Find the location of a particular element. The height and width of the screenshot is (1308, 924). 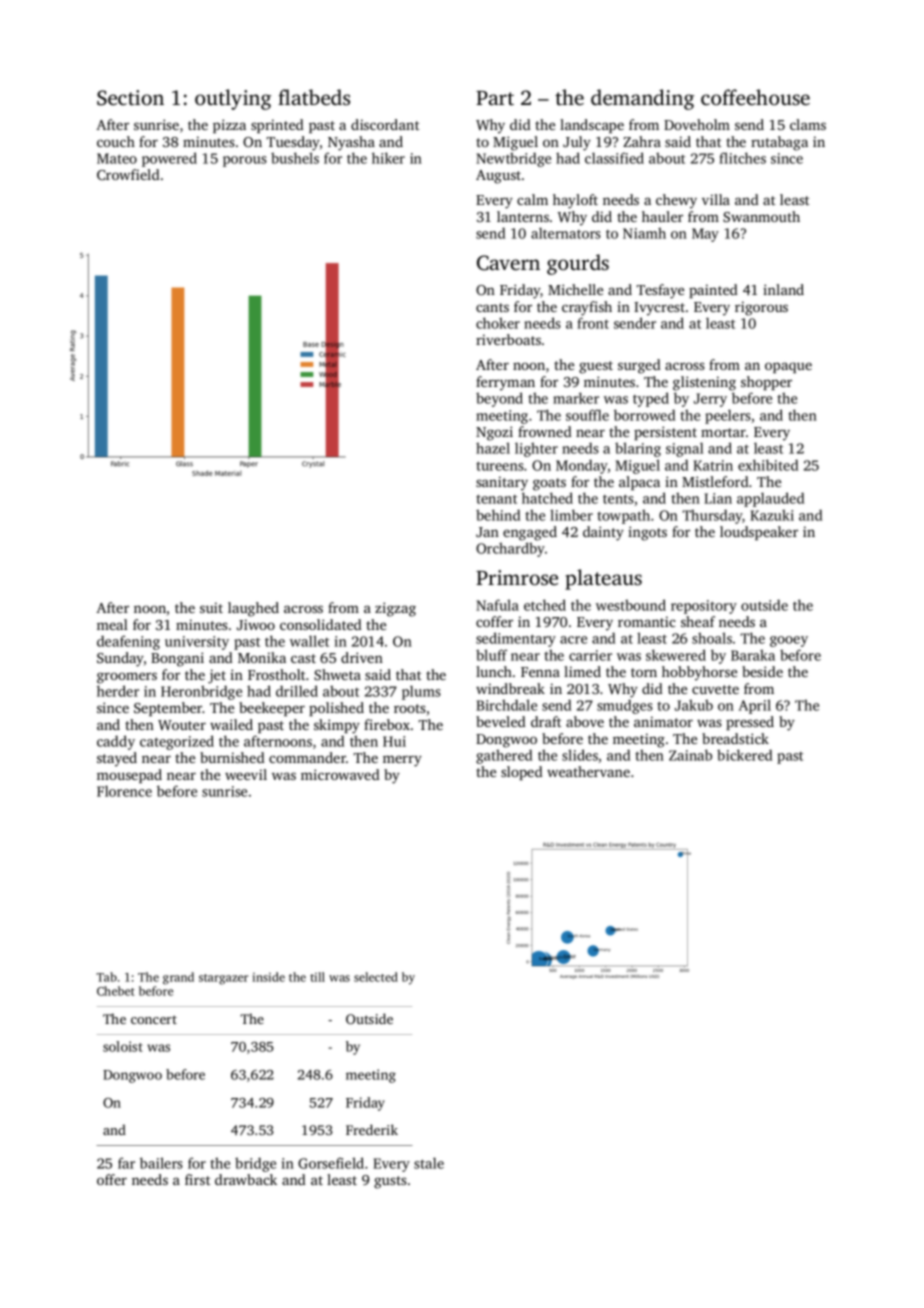

Part is located at coordinates (495, 98).
